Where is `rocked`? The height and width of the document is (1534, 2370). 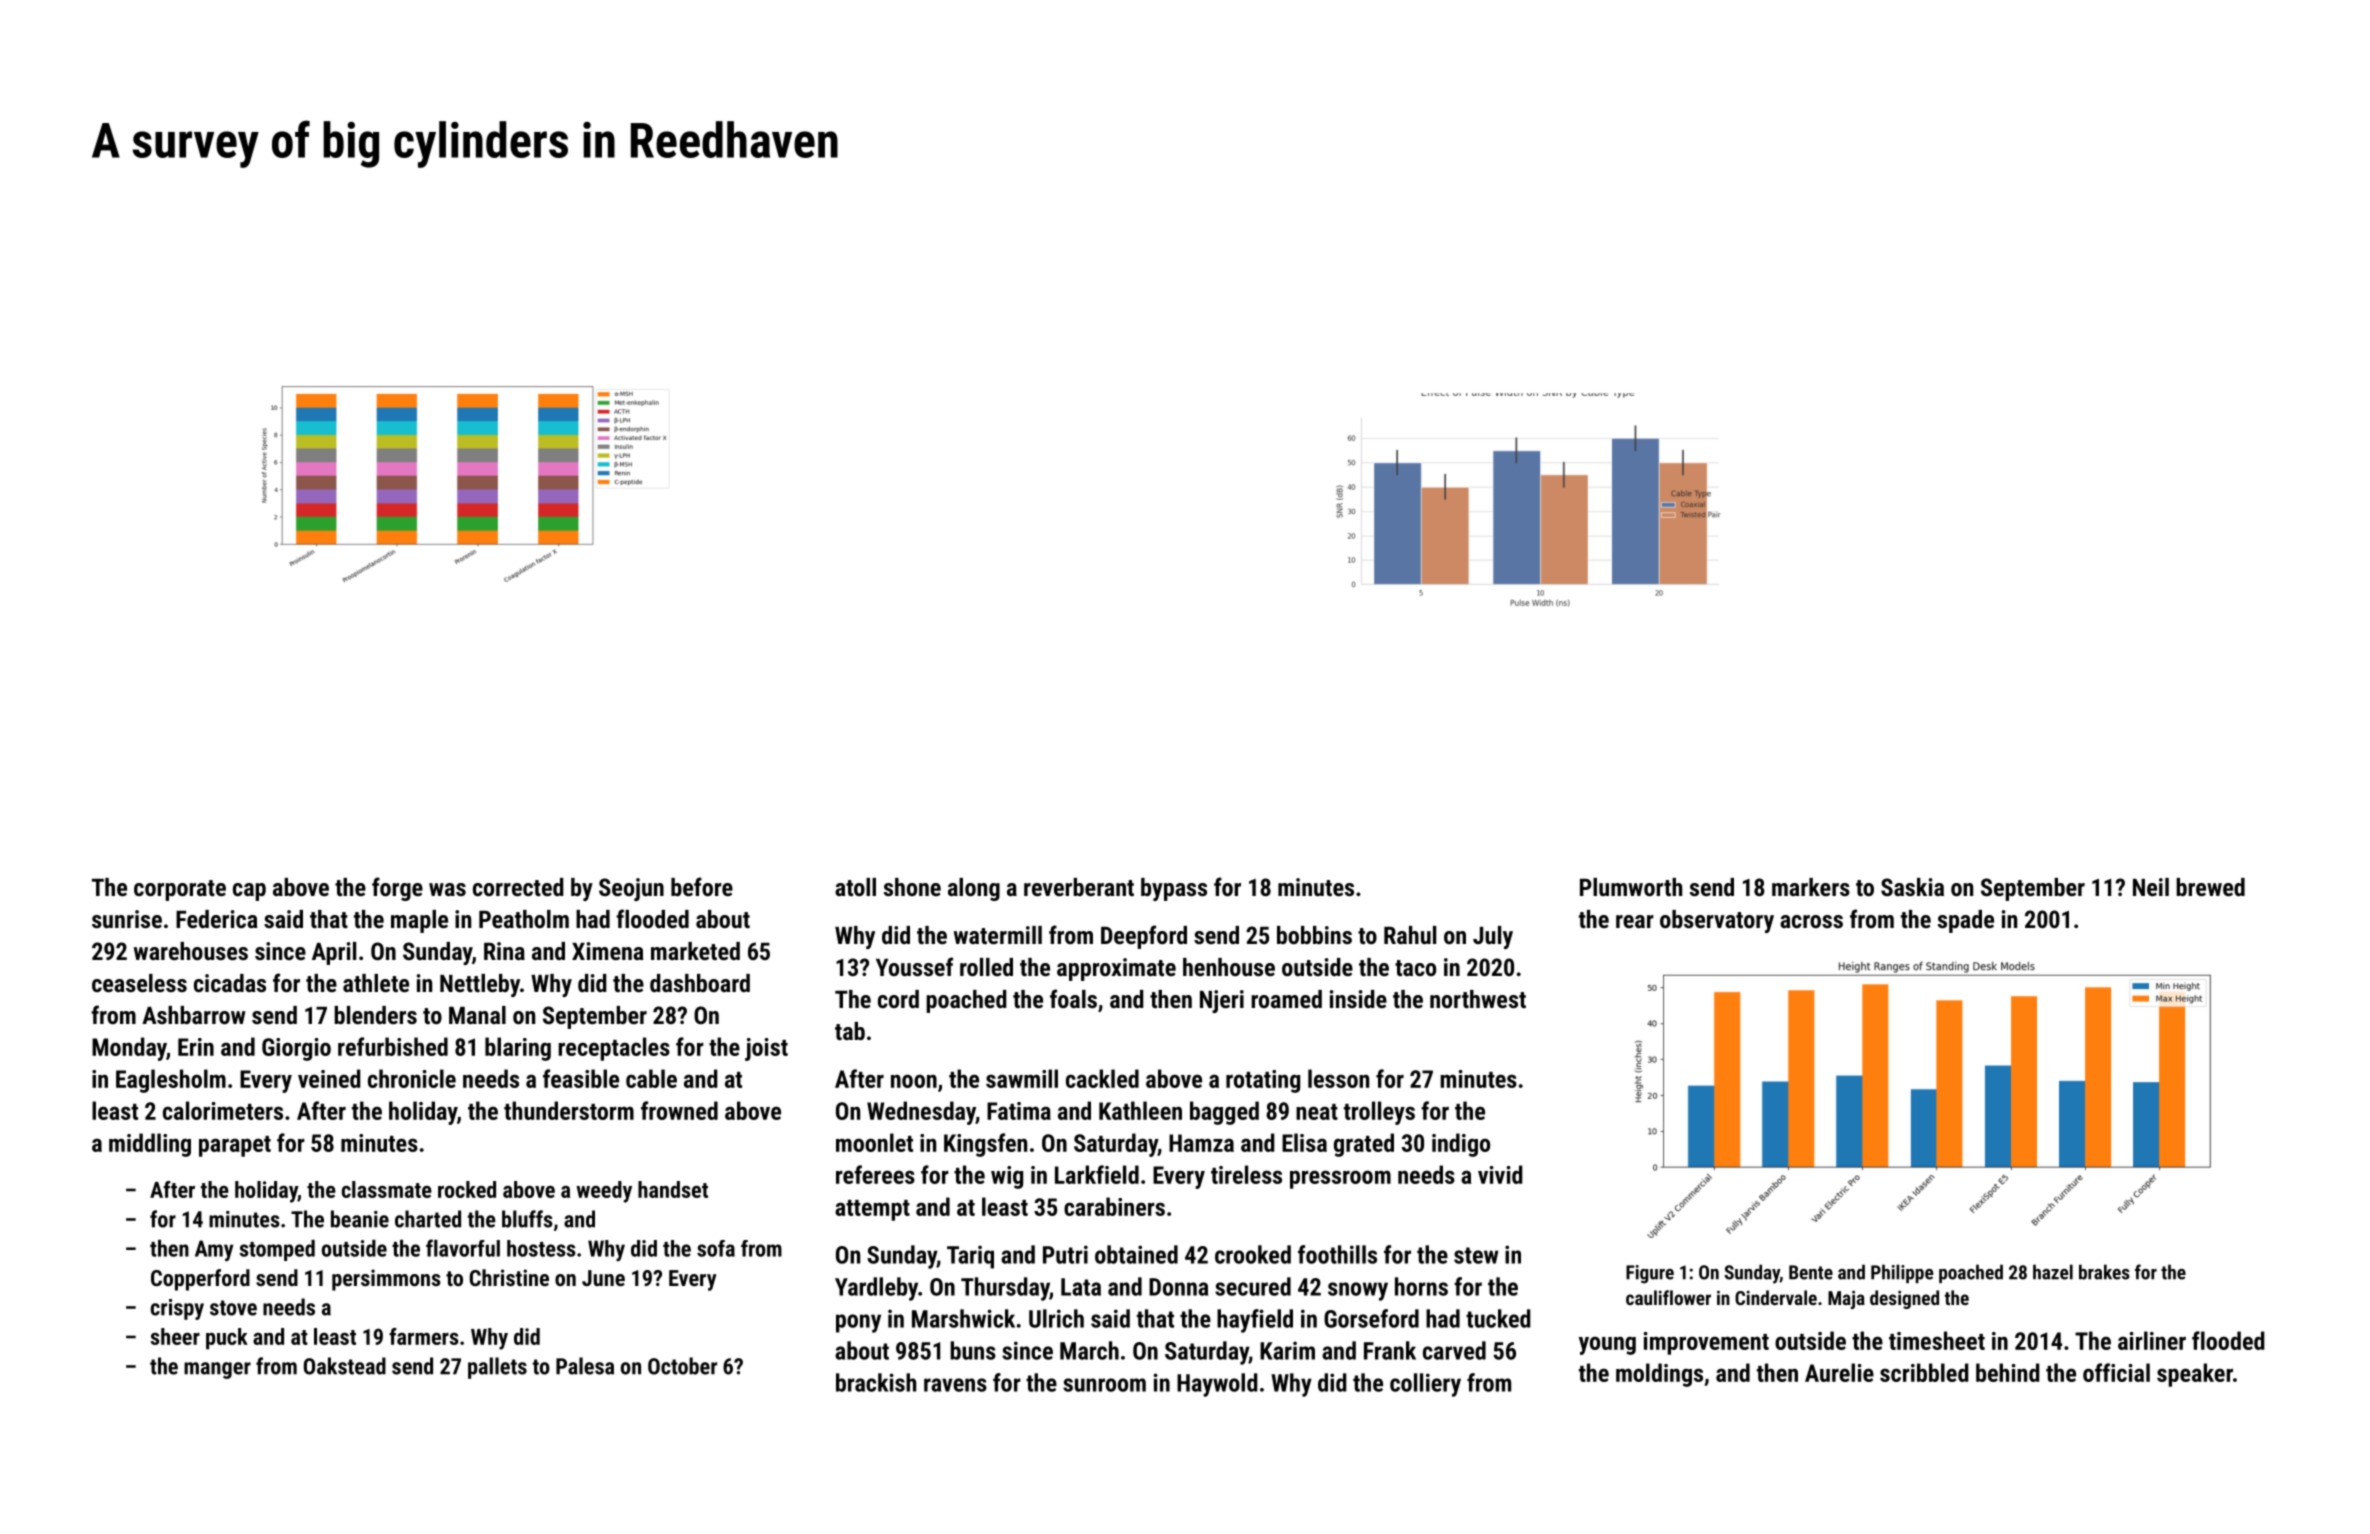
rocked is located at coordinates (467, 1189).
